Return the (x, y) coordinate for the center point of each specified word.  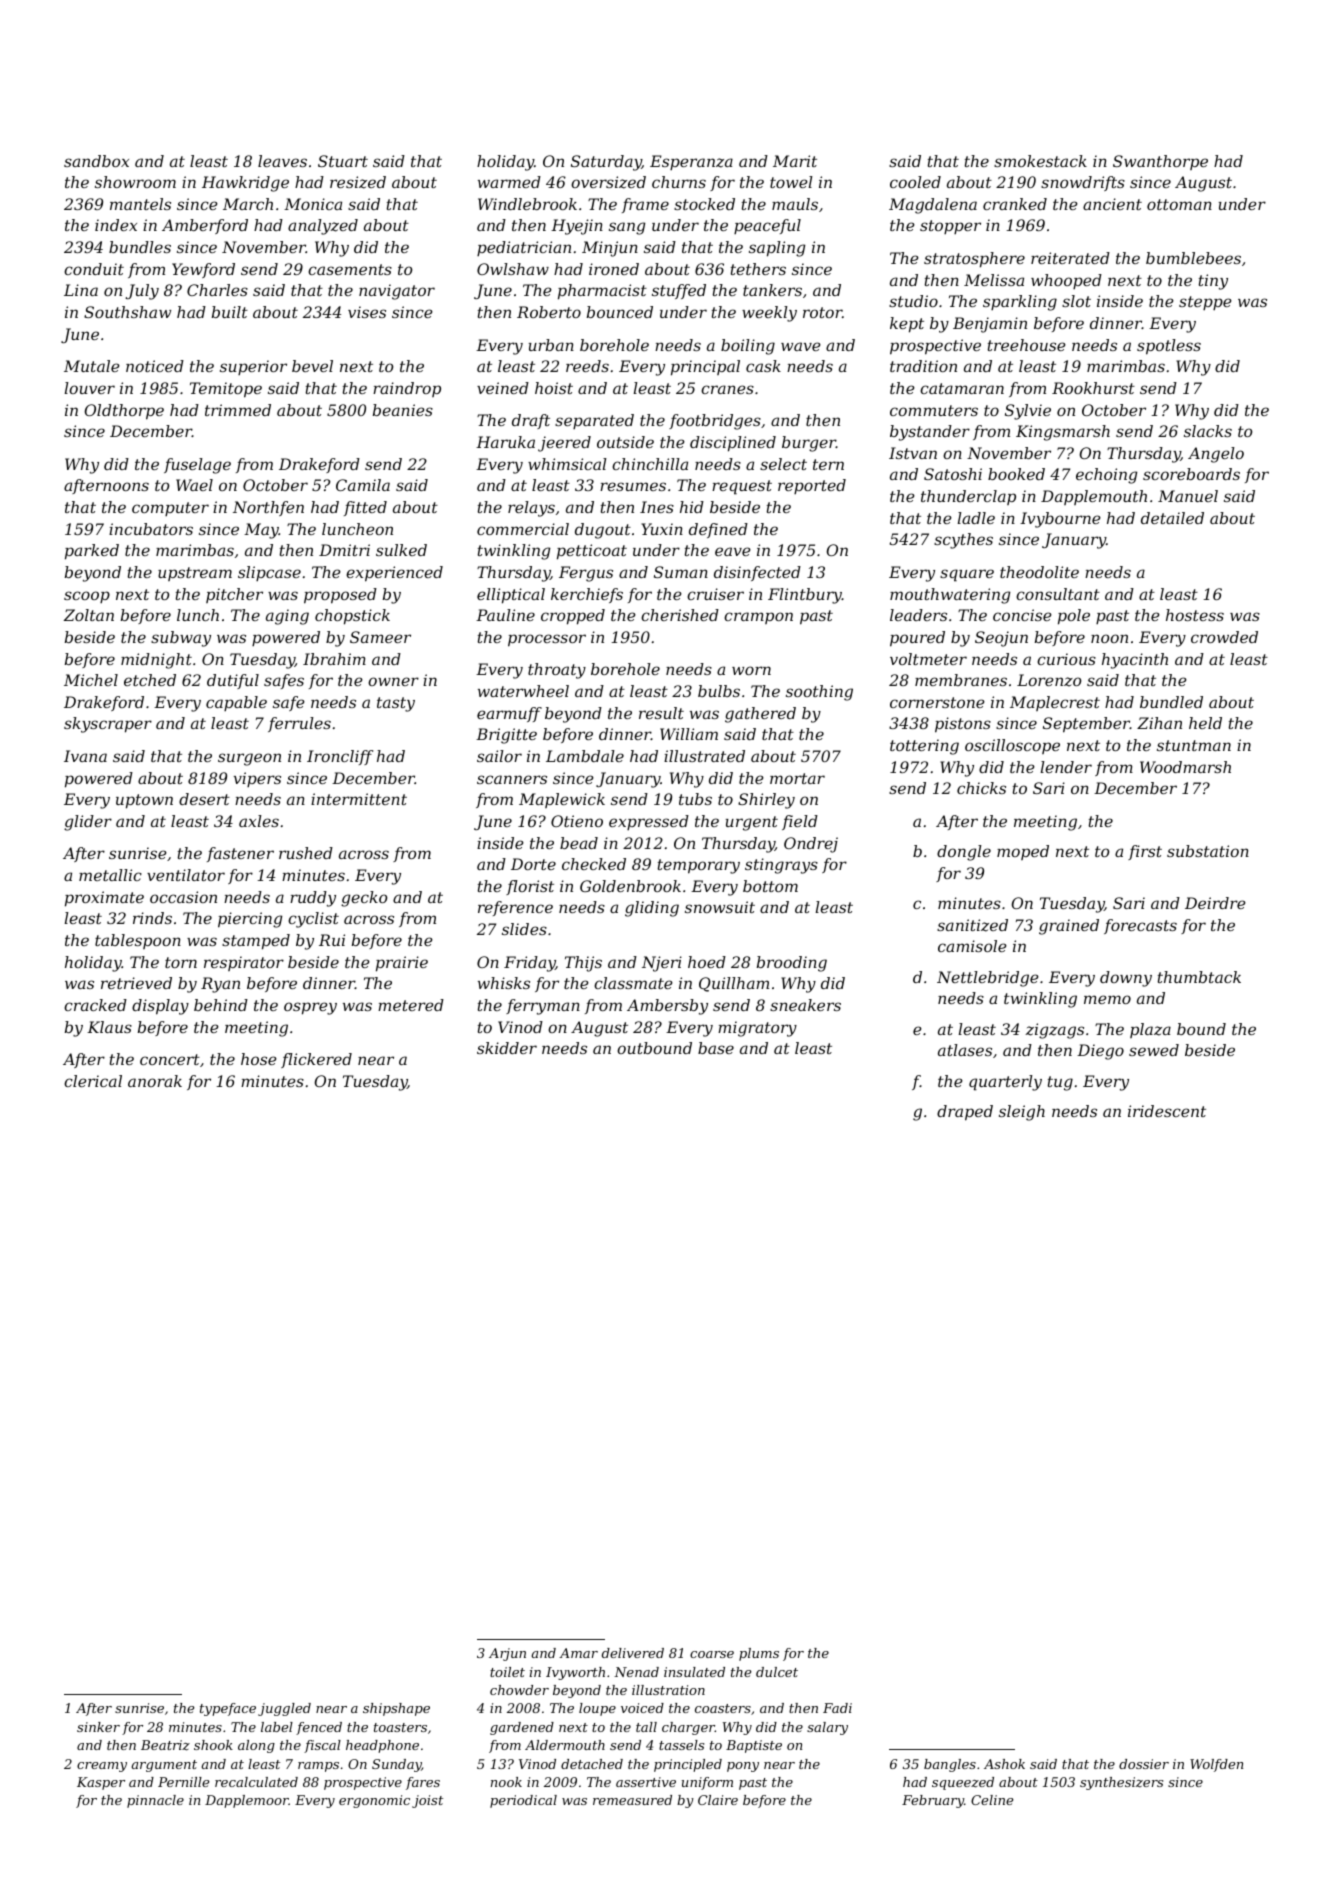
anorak (155, 1081)
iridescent (1167, 1111)
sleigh (1022, 1113)
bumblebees (1193, 258)
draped (965, 1113)
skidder (507, 1048)
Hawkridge (245, 184)
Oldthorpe (124, 412)
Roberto (549, 312)
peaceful (767, 226)
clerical (93, 1081)
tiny (1213, 282)
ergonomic (374, 1801)
